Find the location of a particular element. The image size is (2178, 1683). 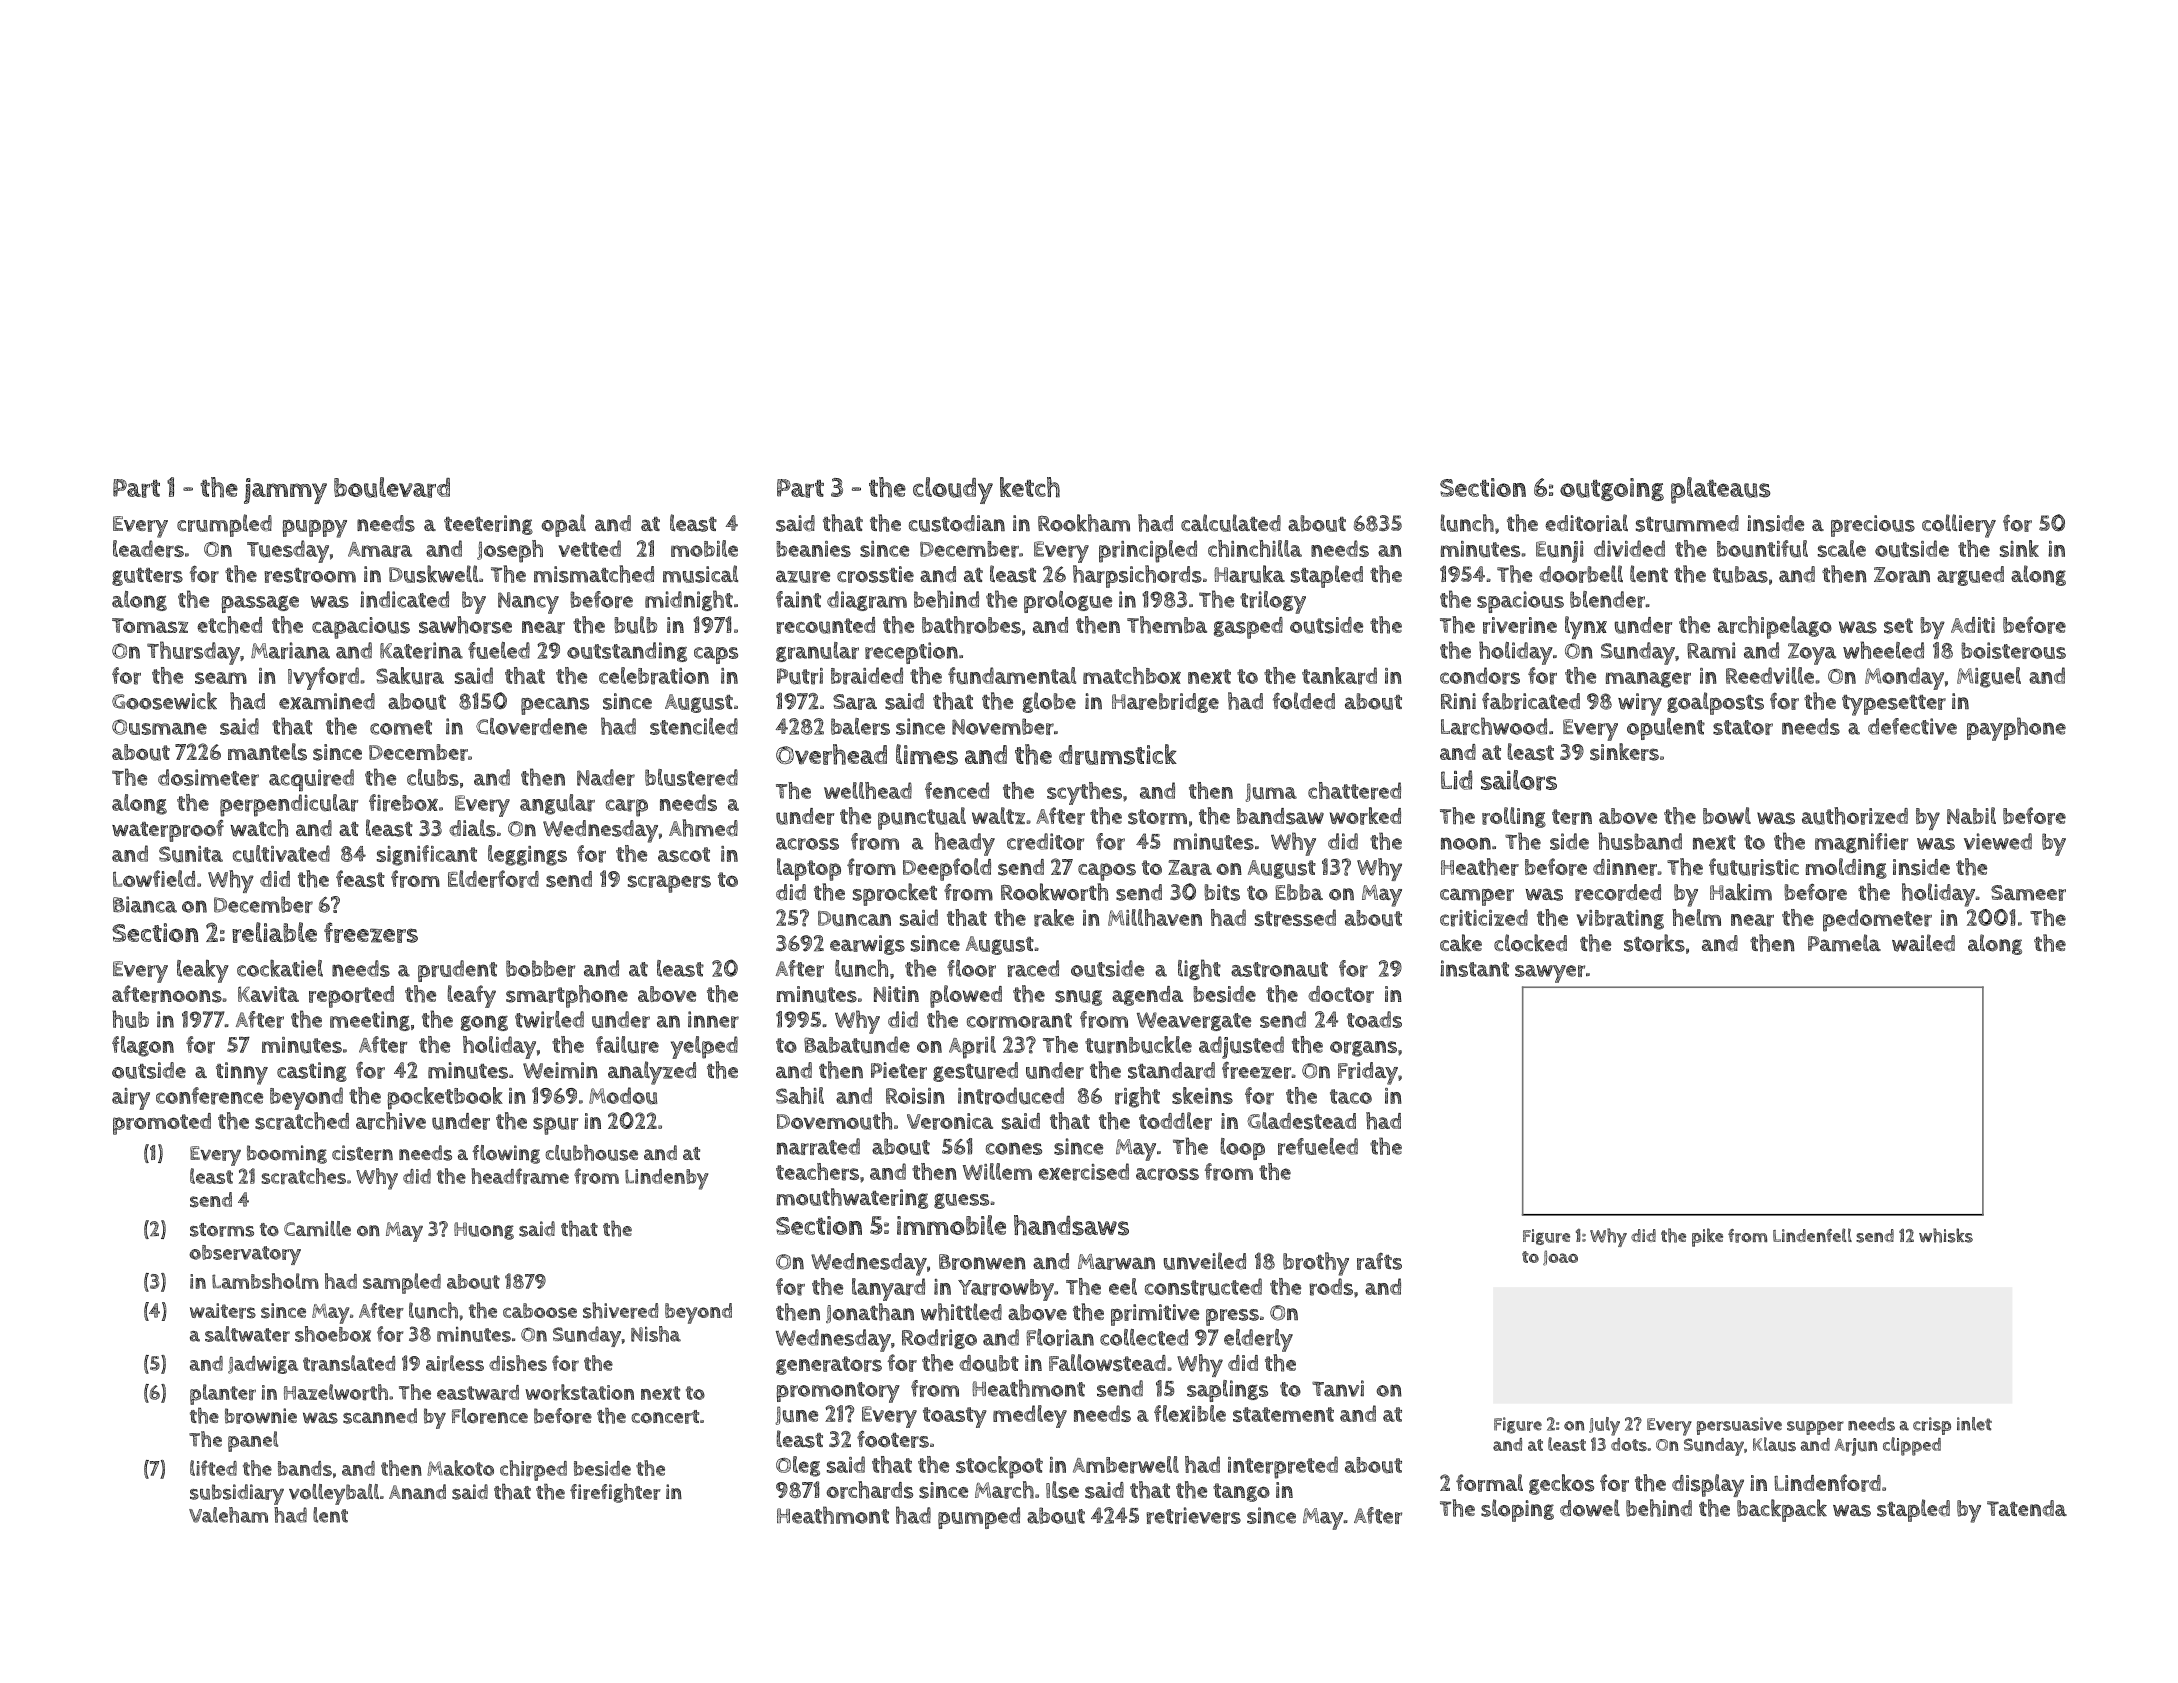

brothy is located at coordinates (1316, 1264).
